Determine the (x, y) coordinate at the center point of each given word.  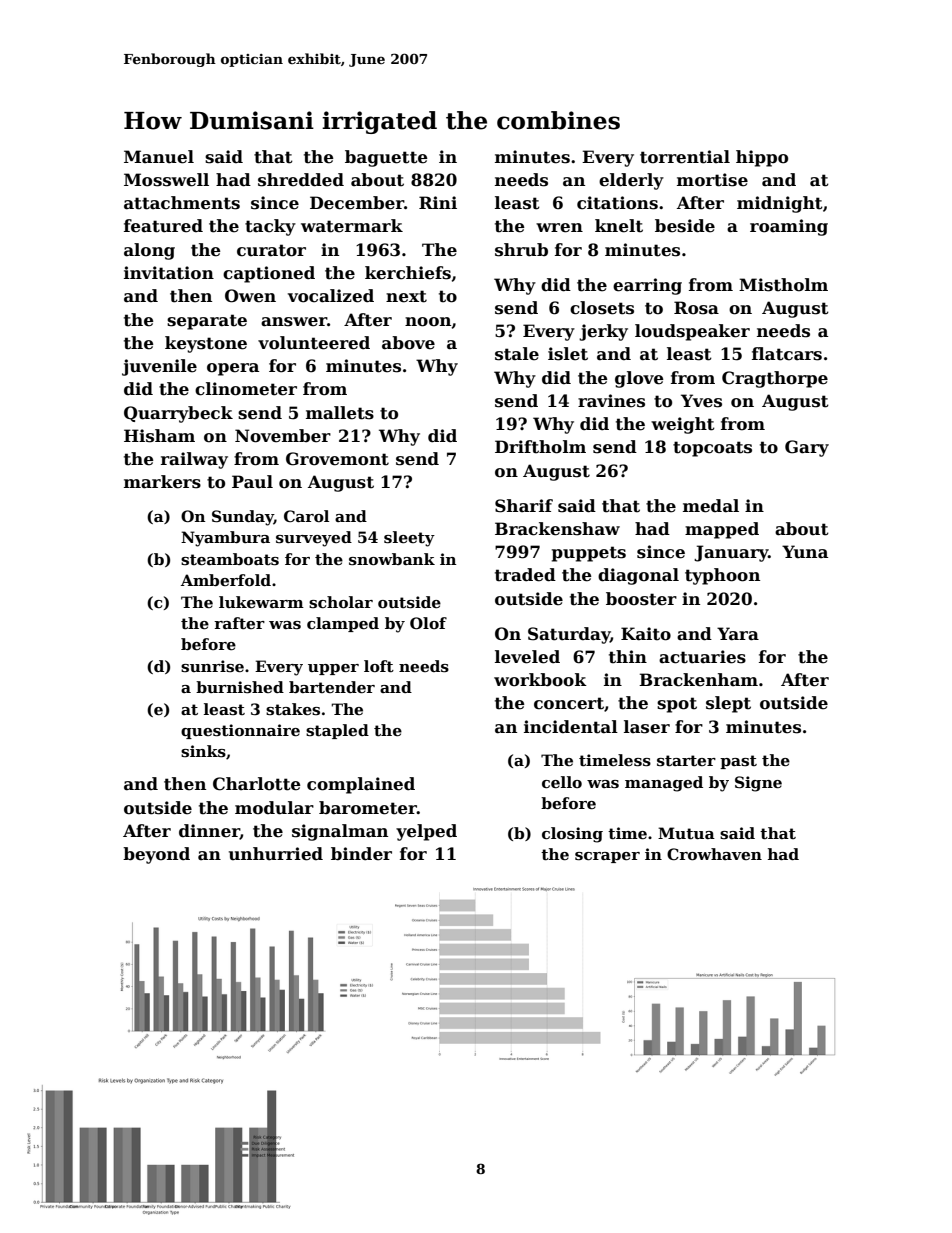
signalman (340, 832)
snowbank (392, 559)
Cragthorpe (775, 379)
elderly (631, 181)
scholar (341, 602)
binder (361, 854)
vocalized (331, 296)
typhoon (722, 576)
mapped (722, 530)
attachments (182, 203)
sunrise (212, 666)
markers (162, 482)
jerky (603, 332)
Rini (438, 202)
